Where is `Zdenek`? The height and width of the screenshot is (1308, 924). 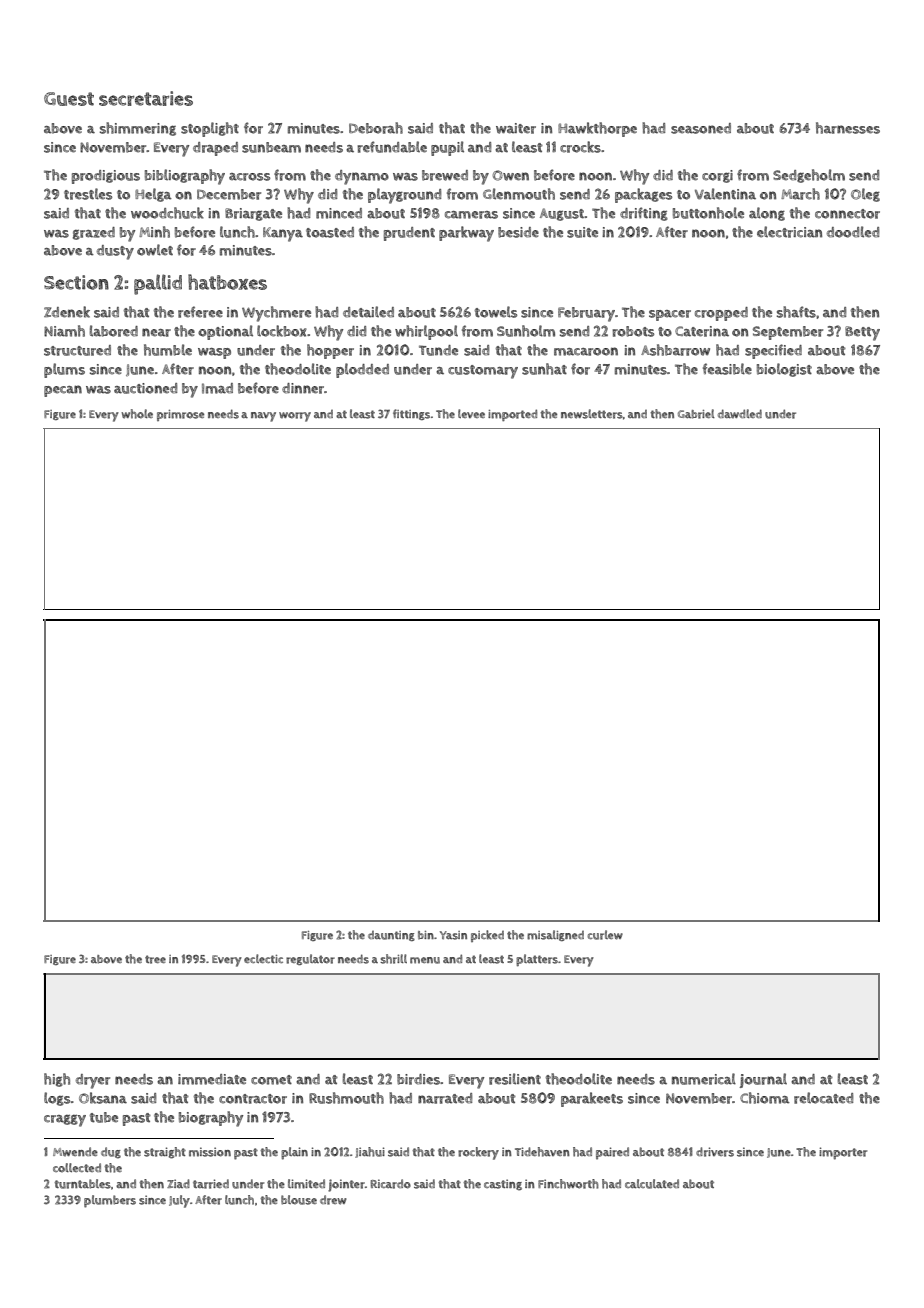 Zdenek is located at coordinates (67, 312).
